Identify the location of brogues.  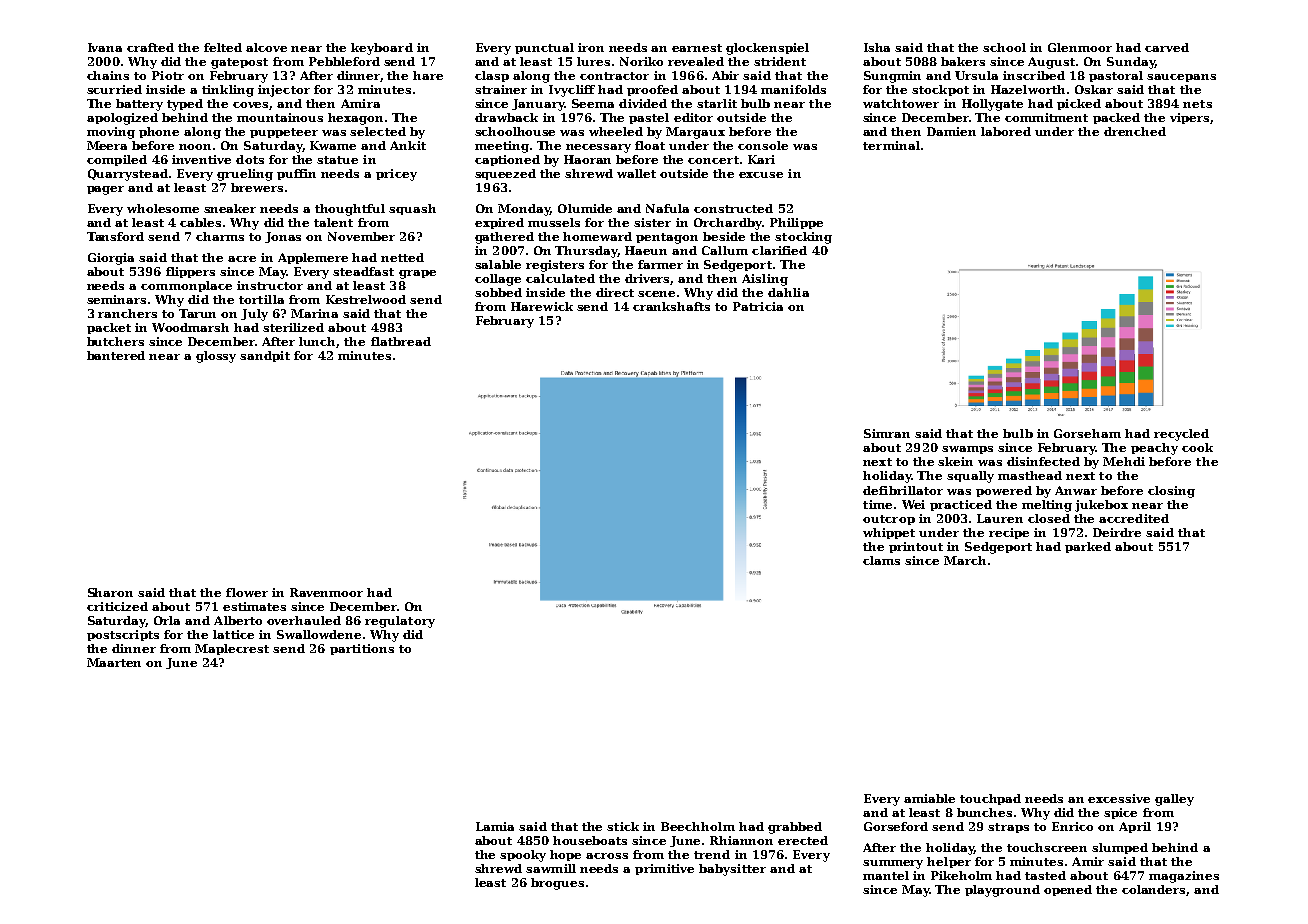
(557, 884).
